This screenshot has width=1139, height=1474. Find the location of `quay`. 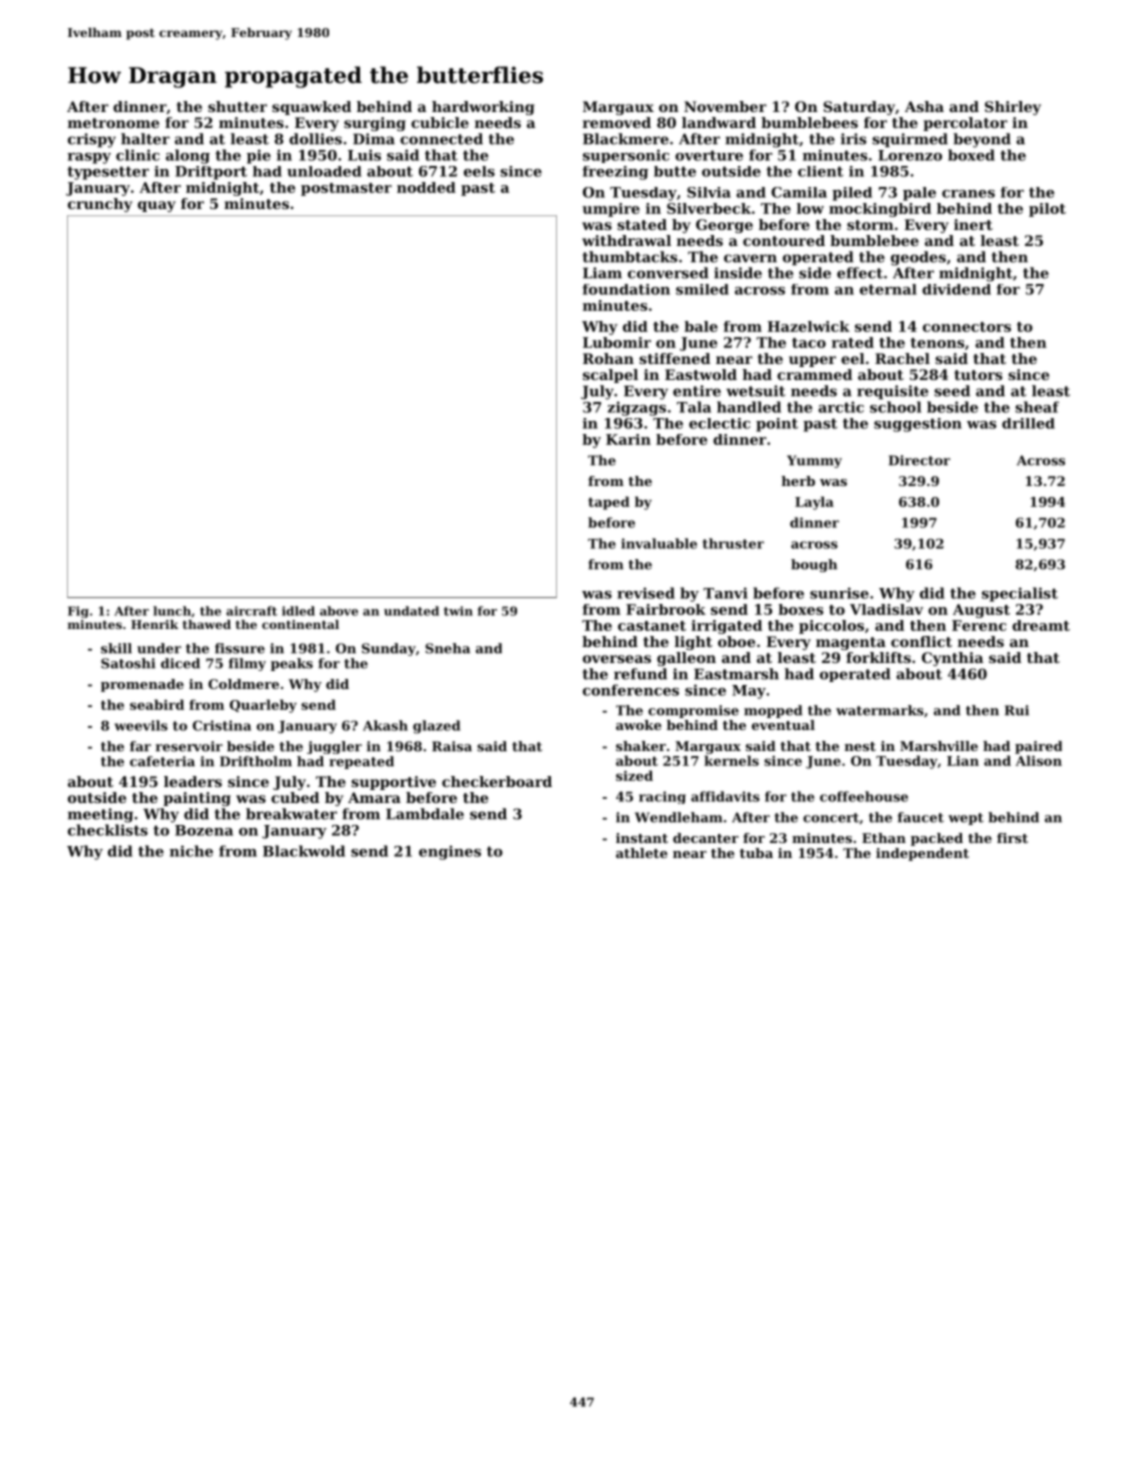

quay is located at coordinates (157, 206).
